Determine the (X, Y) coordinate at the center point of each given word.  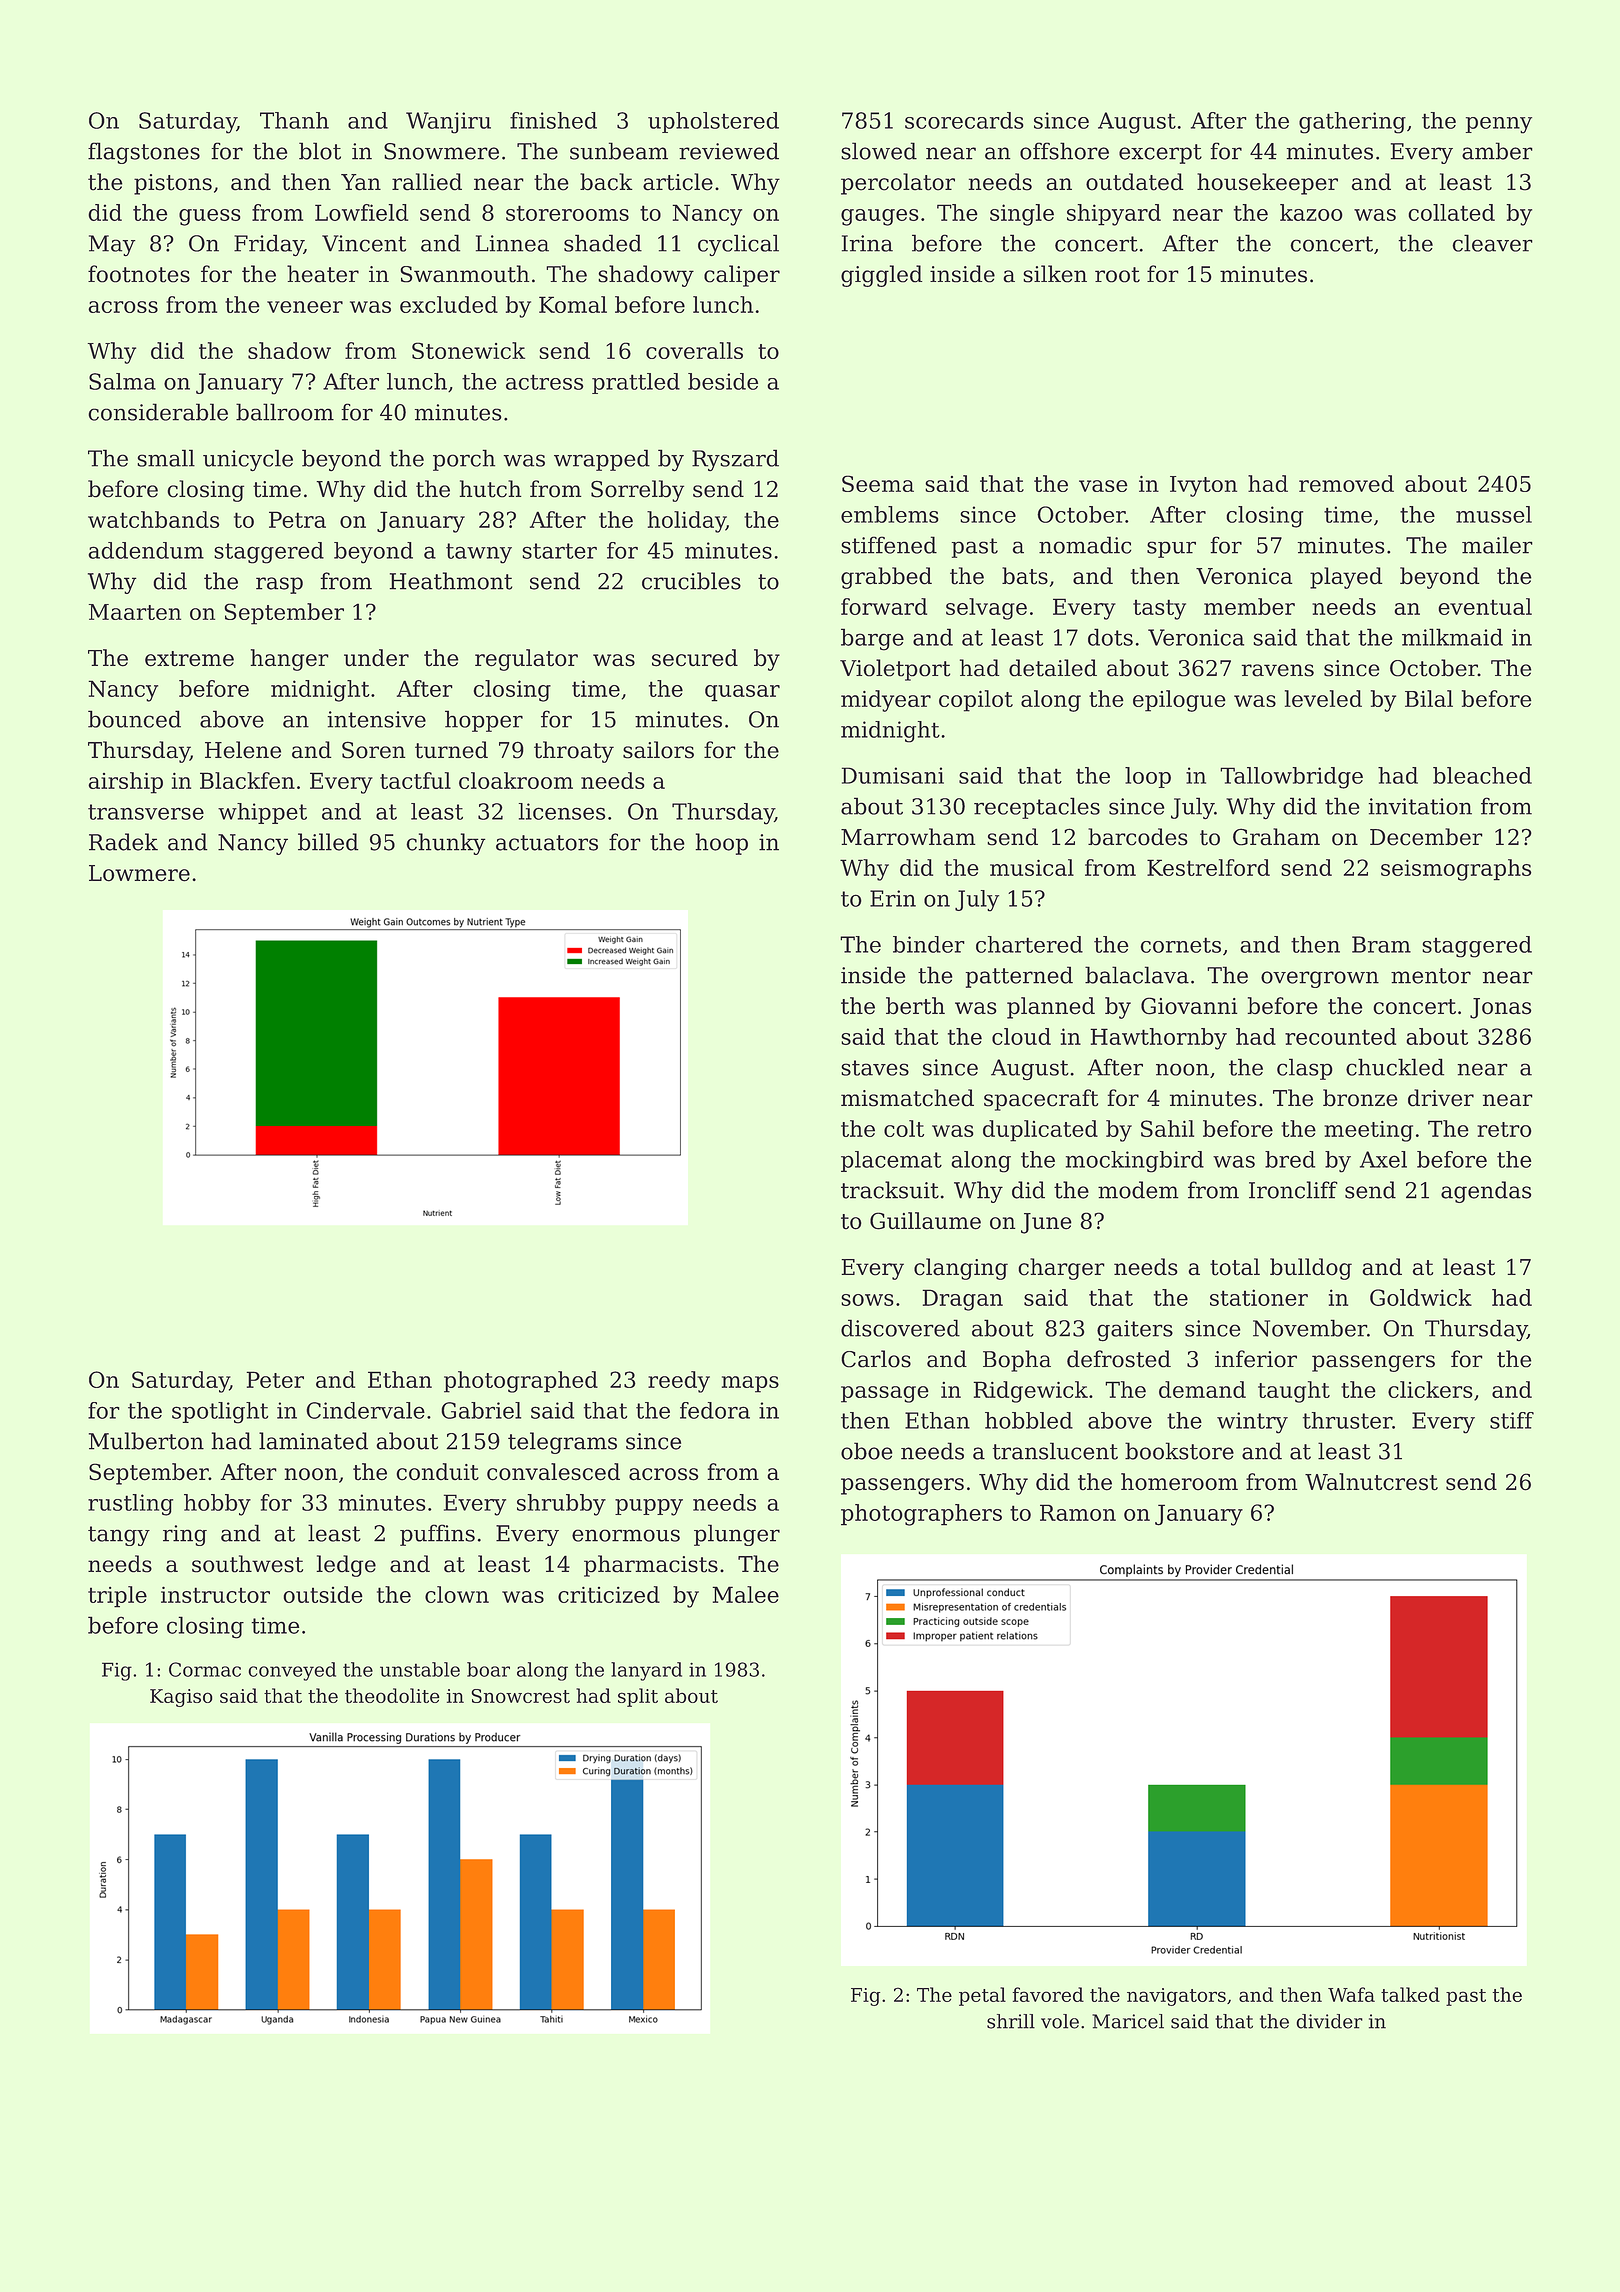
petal (982, 1996)
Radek (123, 842)
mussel (1494, 514)
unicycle (248, 460)
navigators (1176, 1997)
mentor (1431, 976)
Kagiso (181, 1698)
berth (915, 1006)
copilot (976, 701)
